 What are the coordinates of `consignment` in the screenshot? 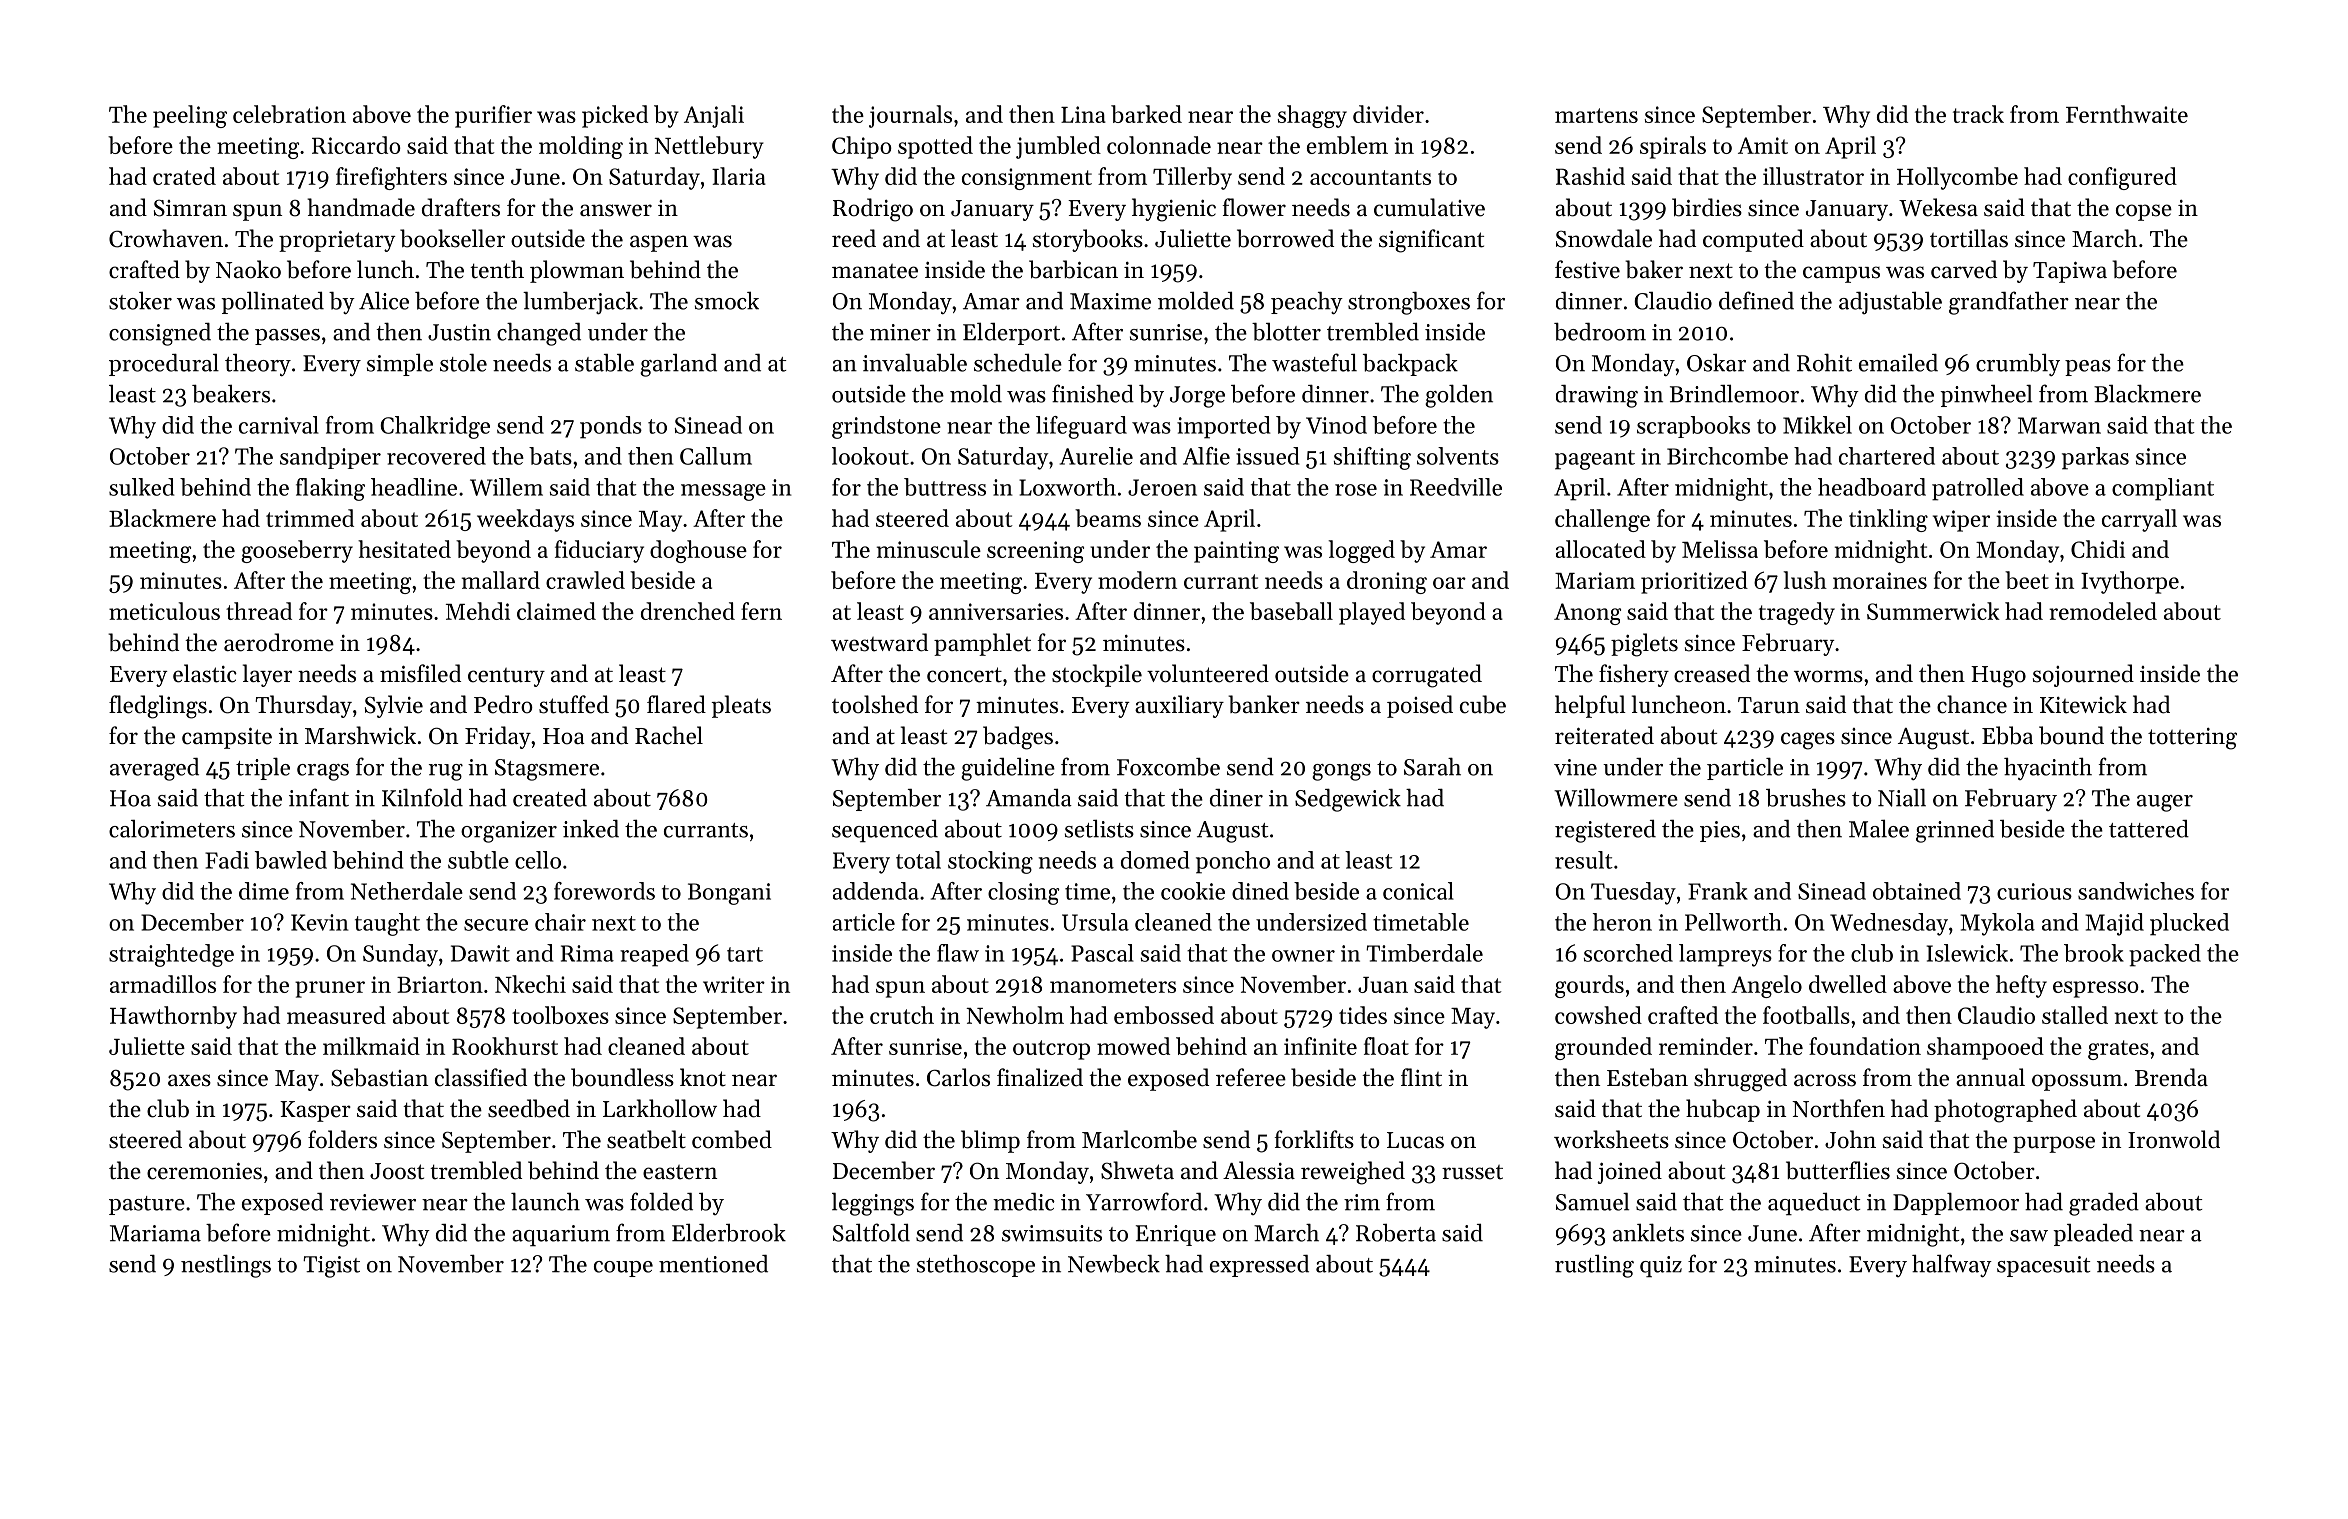 It's located at (1027, 179).
